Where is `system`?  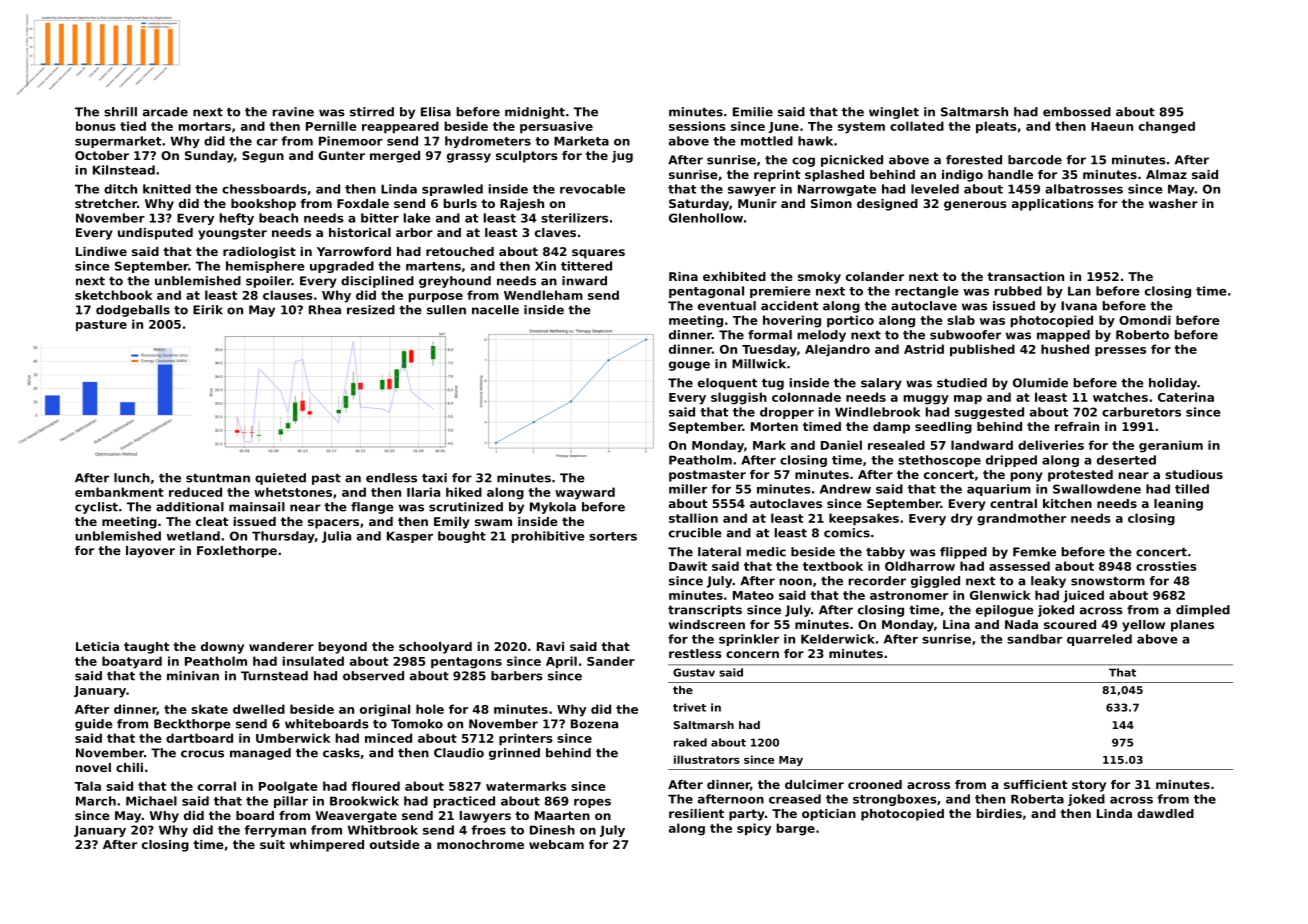 system is located at coordinates (861, 128).
